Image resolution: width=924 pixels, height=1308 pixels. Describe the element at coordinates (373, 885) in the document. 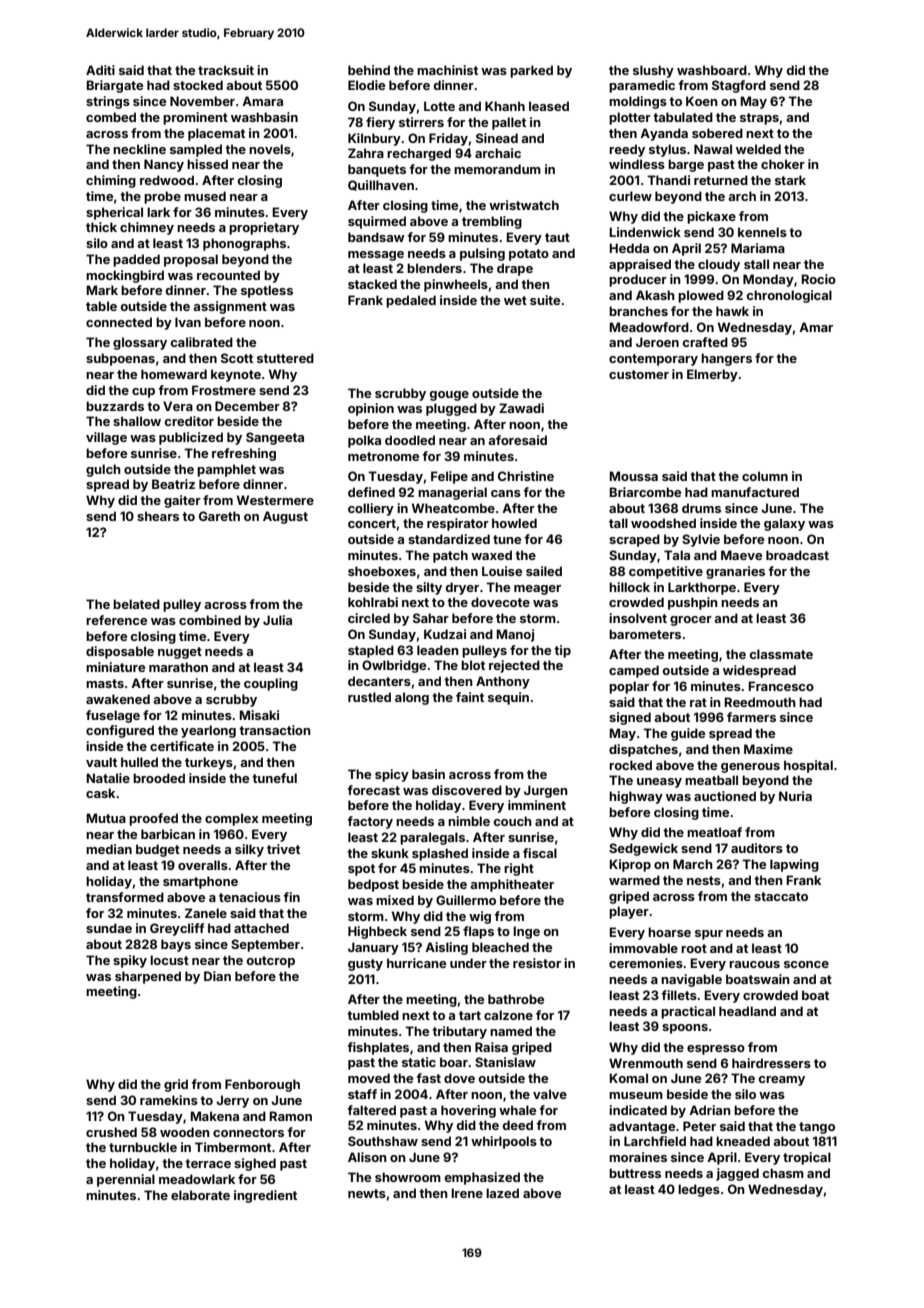

I see `bedpost` at that location.
